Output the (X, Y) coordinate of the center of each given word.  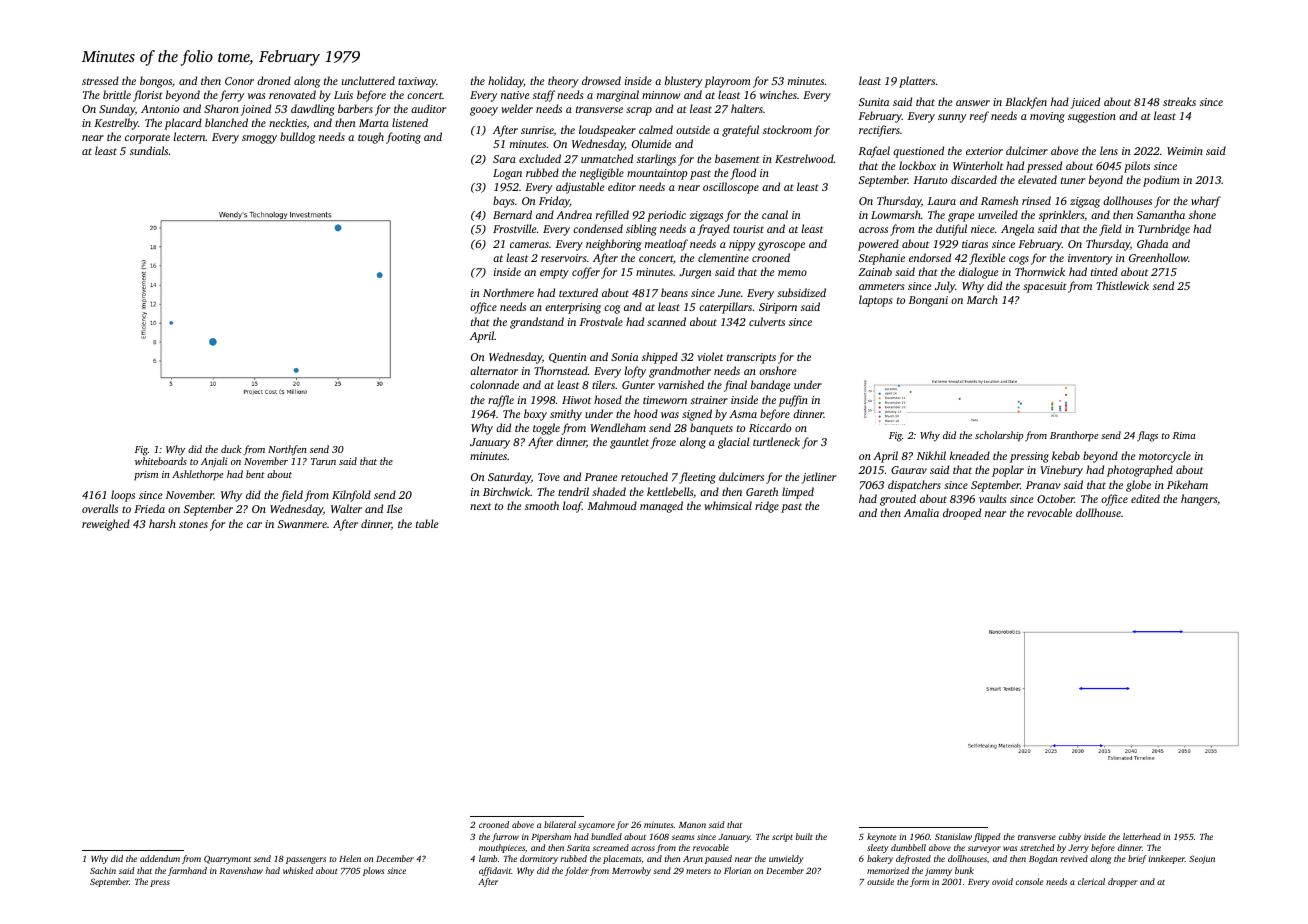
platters (917, 82)
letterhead (1142, 836)
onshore (778, 370)
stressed (100, 80)
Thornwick (1040, 271)
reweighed (106, 525)
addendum (160, 858)
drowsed (601, 80)
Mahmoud (612, 505)
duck (231, 449)
